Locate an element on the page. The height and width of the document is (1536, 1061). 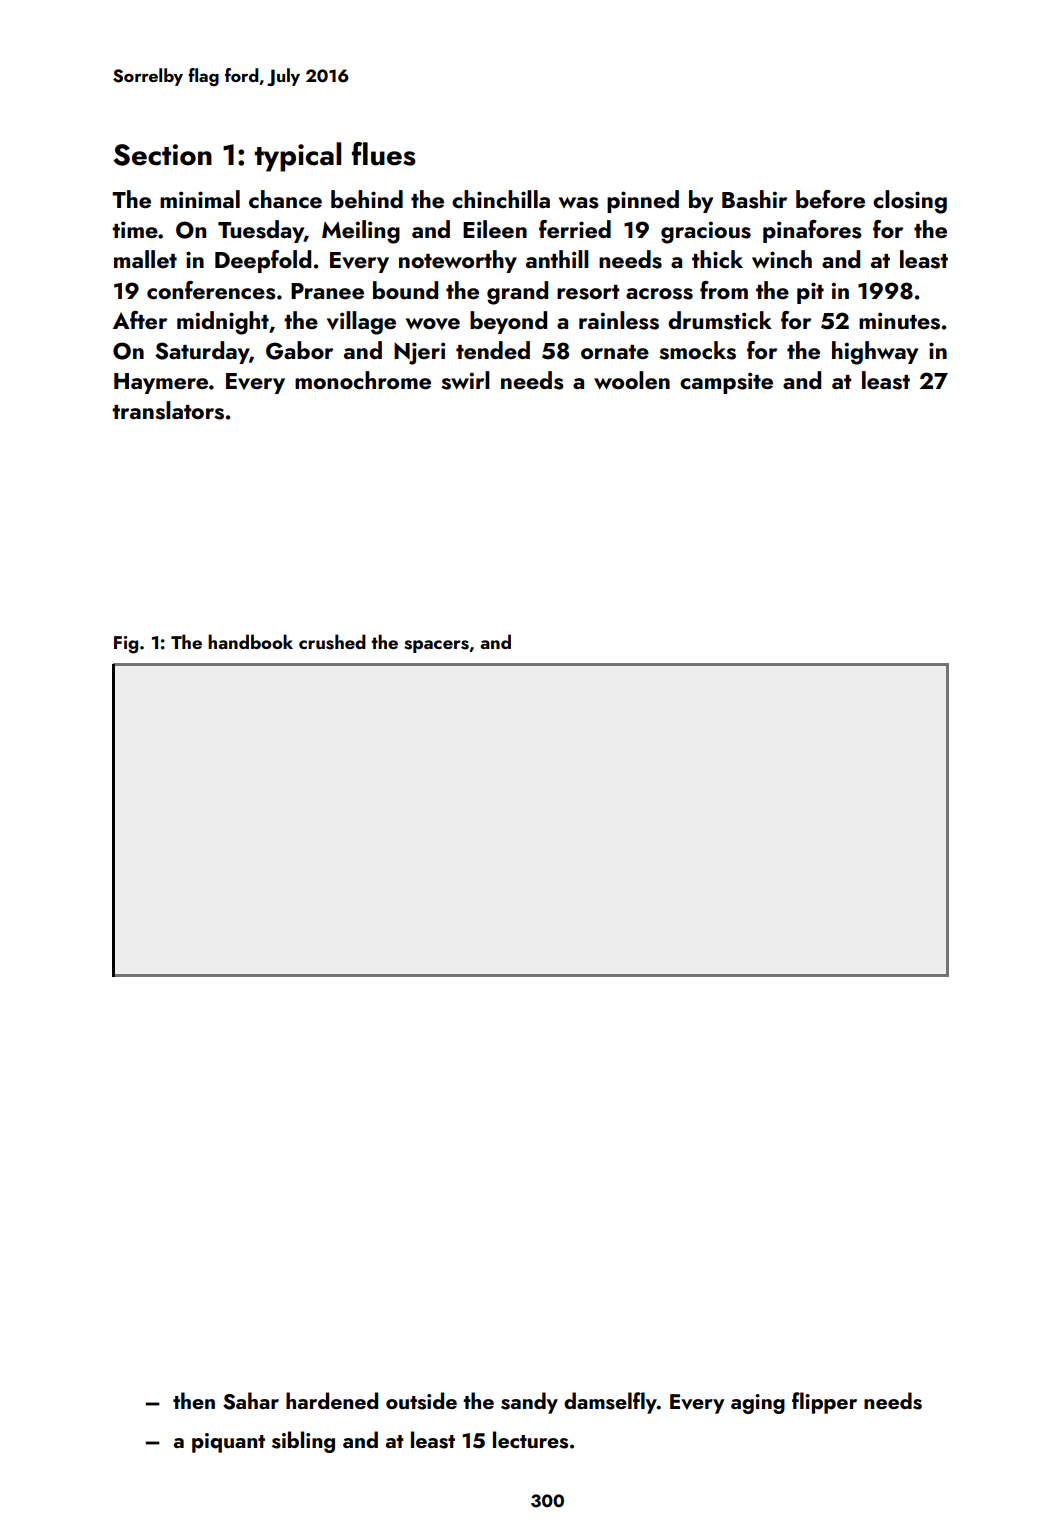
flipper is located at coordinates (824, 1403).
